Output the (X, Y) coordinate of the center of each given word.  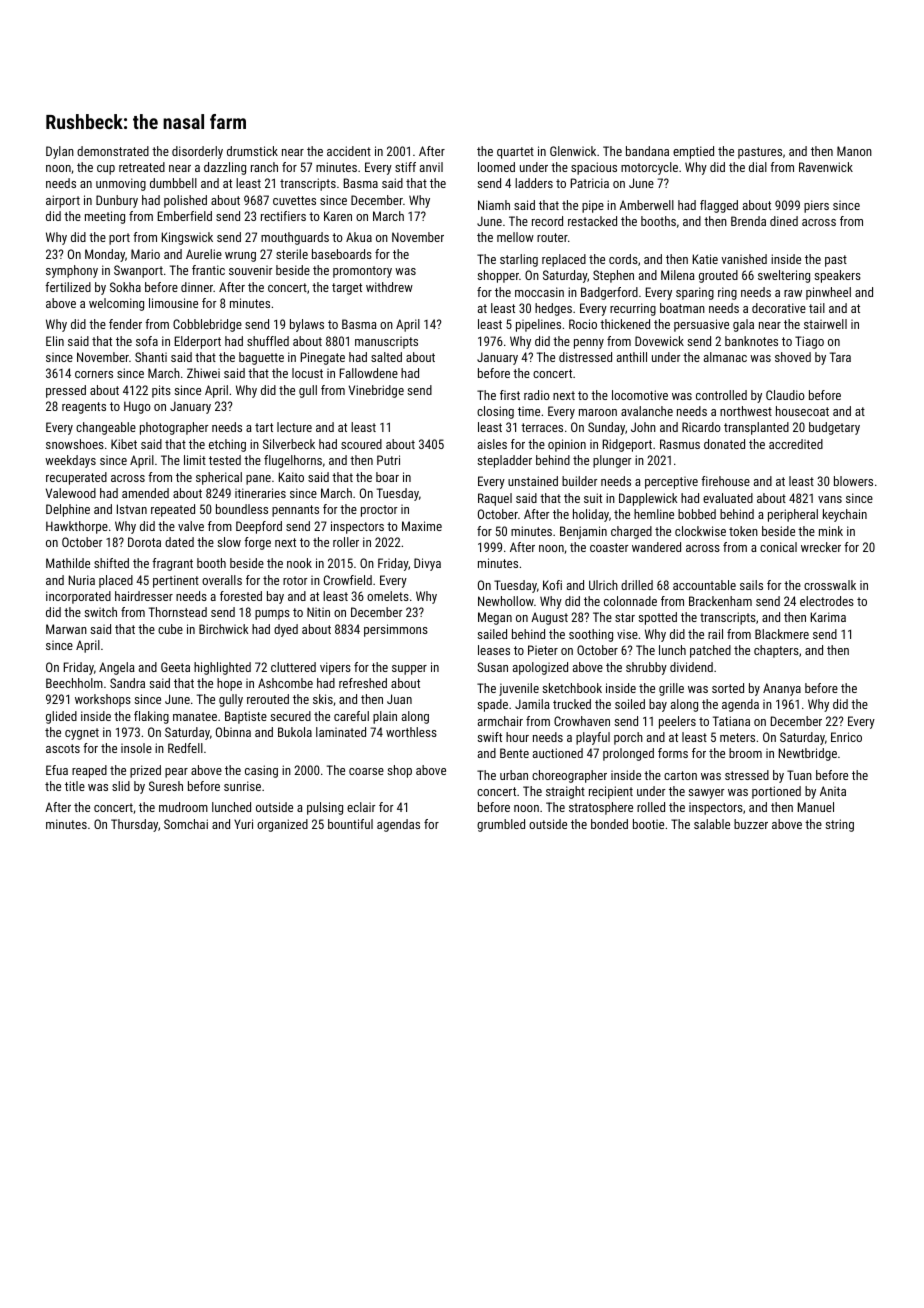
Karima (828, 617)
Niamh (494, 205)
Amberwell (646, 205)
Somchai (186, 824)
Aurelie (204, 254)
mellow (515, 237)
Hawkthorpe (77, 527)
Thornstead (178, 612)
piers (816, 206)
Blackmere (782, 634)
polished (185, 201)
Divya (427, 564)
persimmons (396, 630)
